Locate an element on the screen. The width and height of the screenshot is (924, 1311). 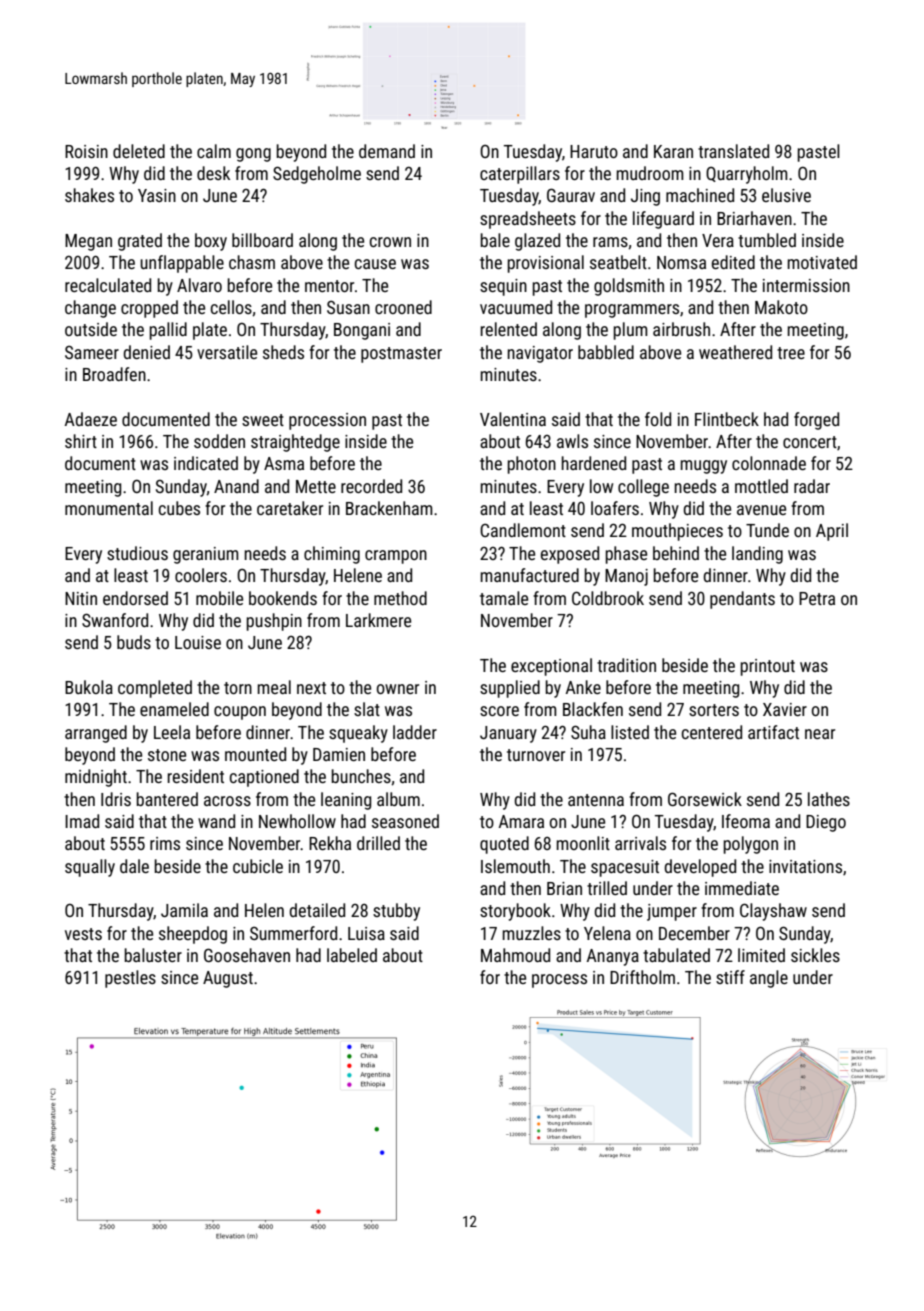
deleted is located at coordinates (139, 151).
